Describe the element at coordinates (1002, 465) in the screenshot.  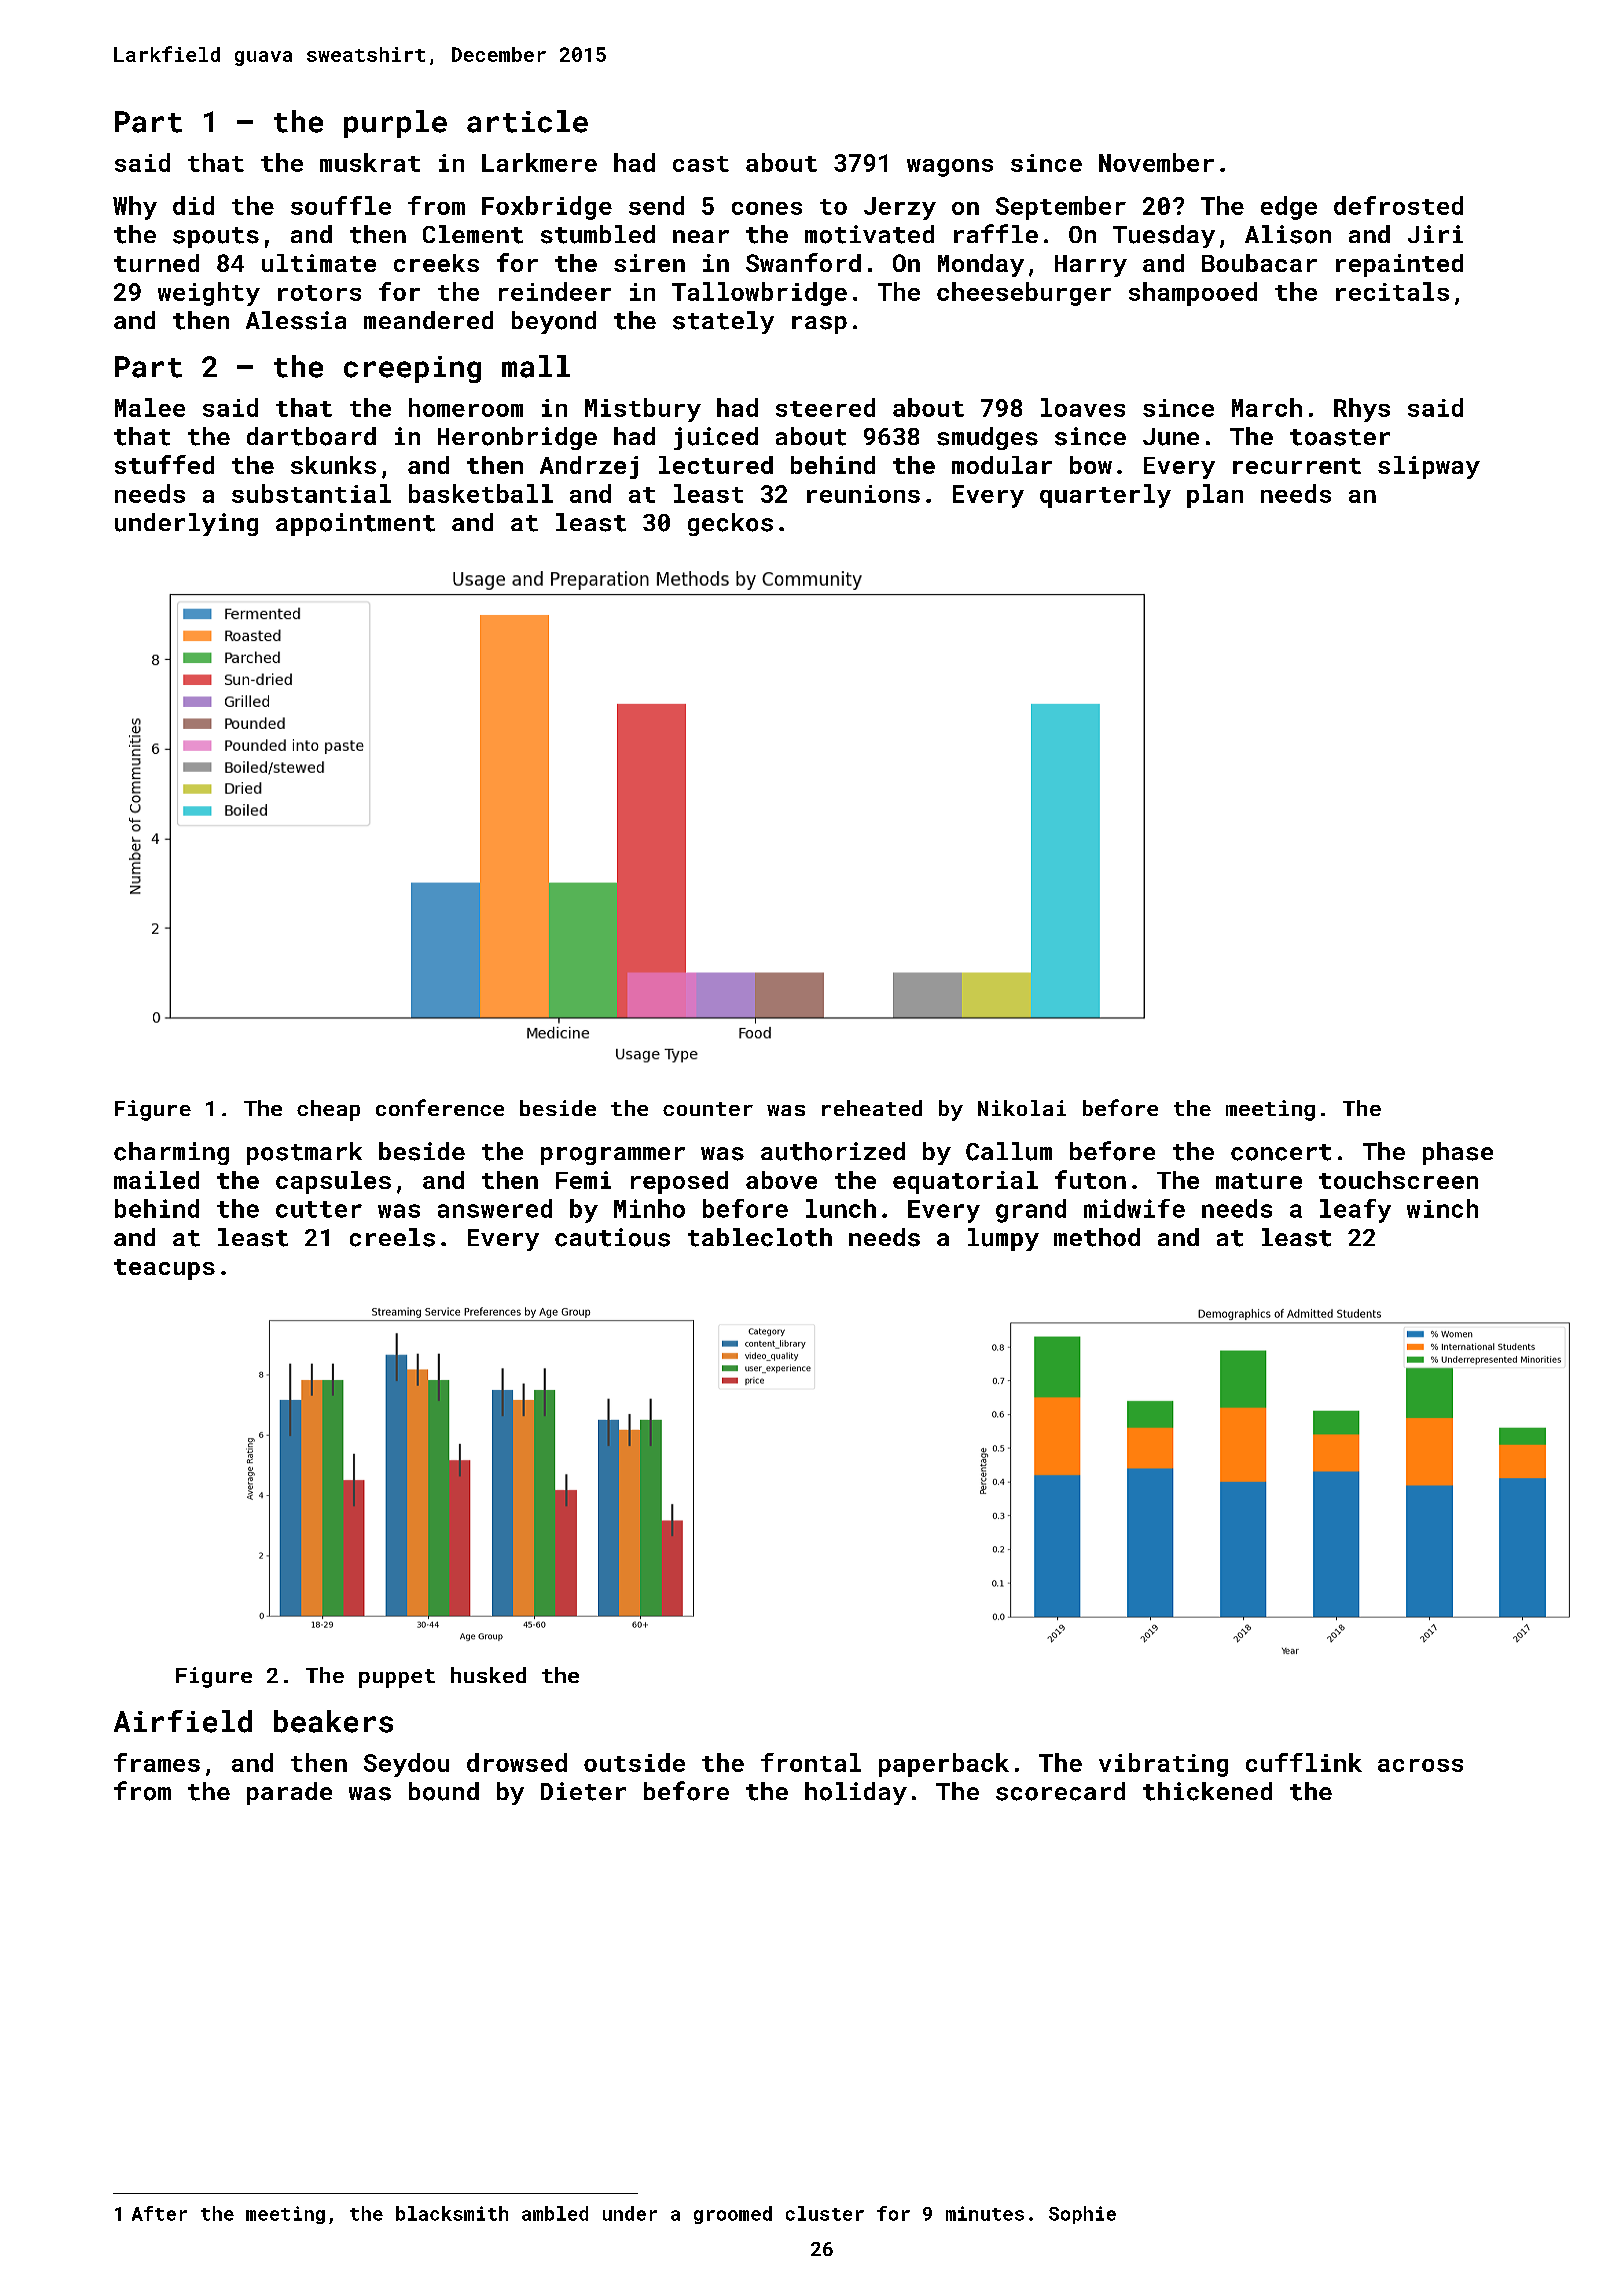
I see `modular` at that location.
